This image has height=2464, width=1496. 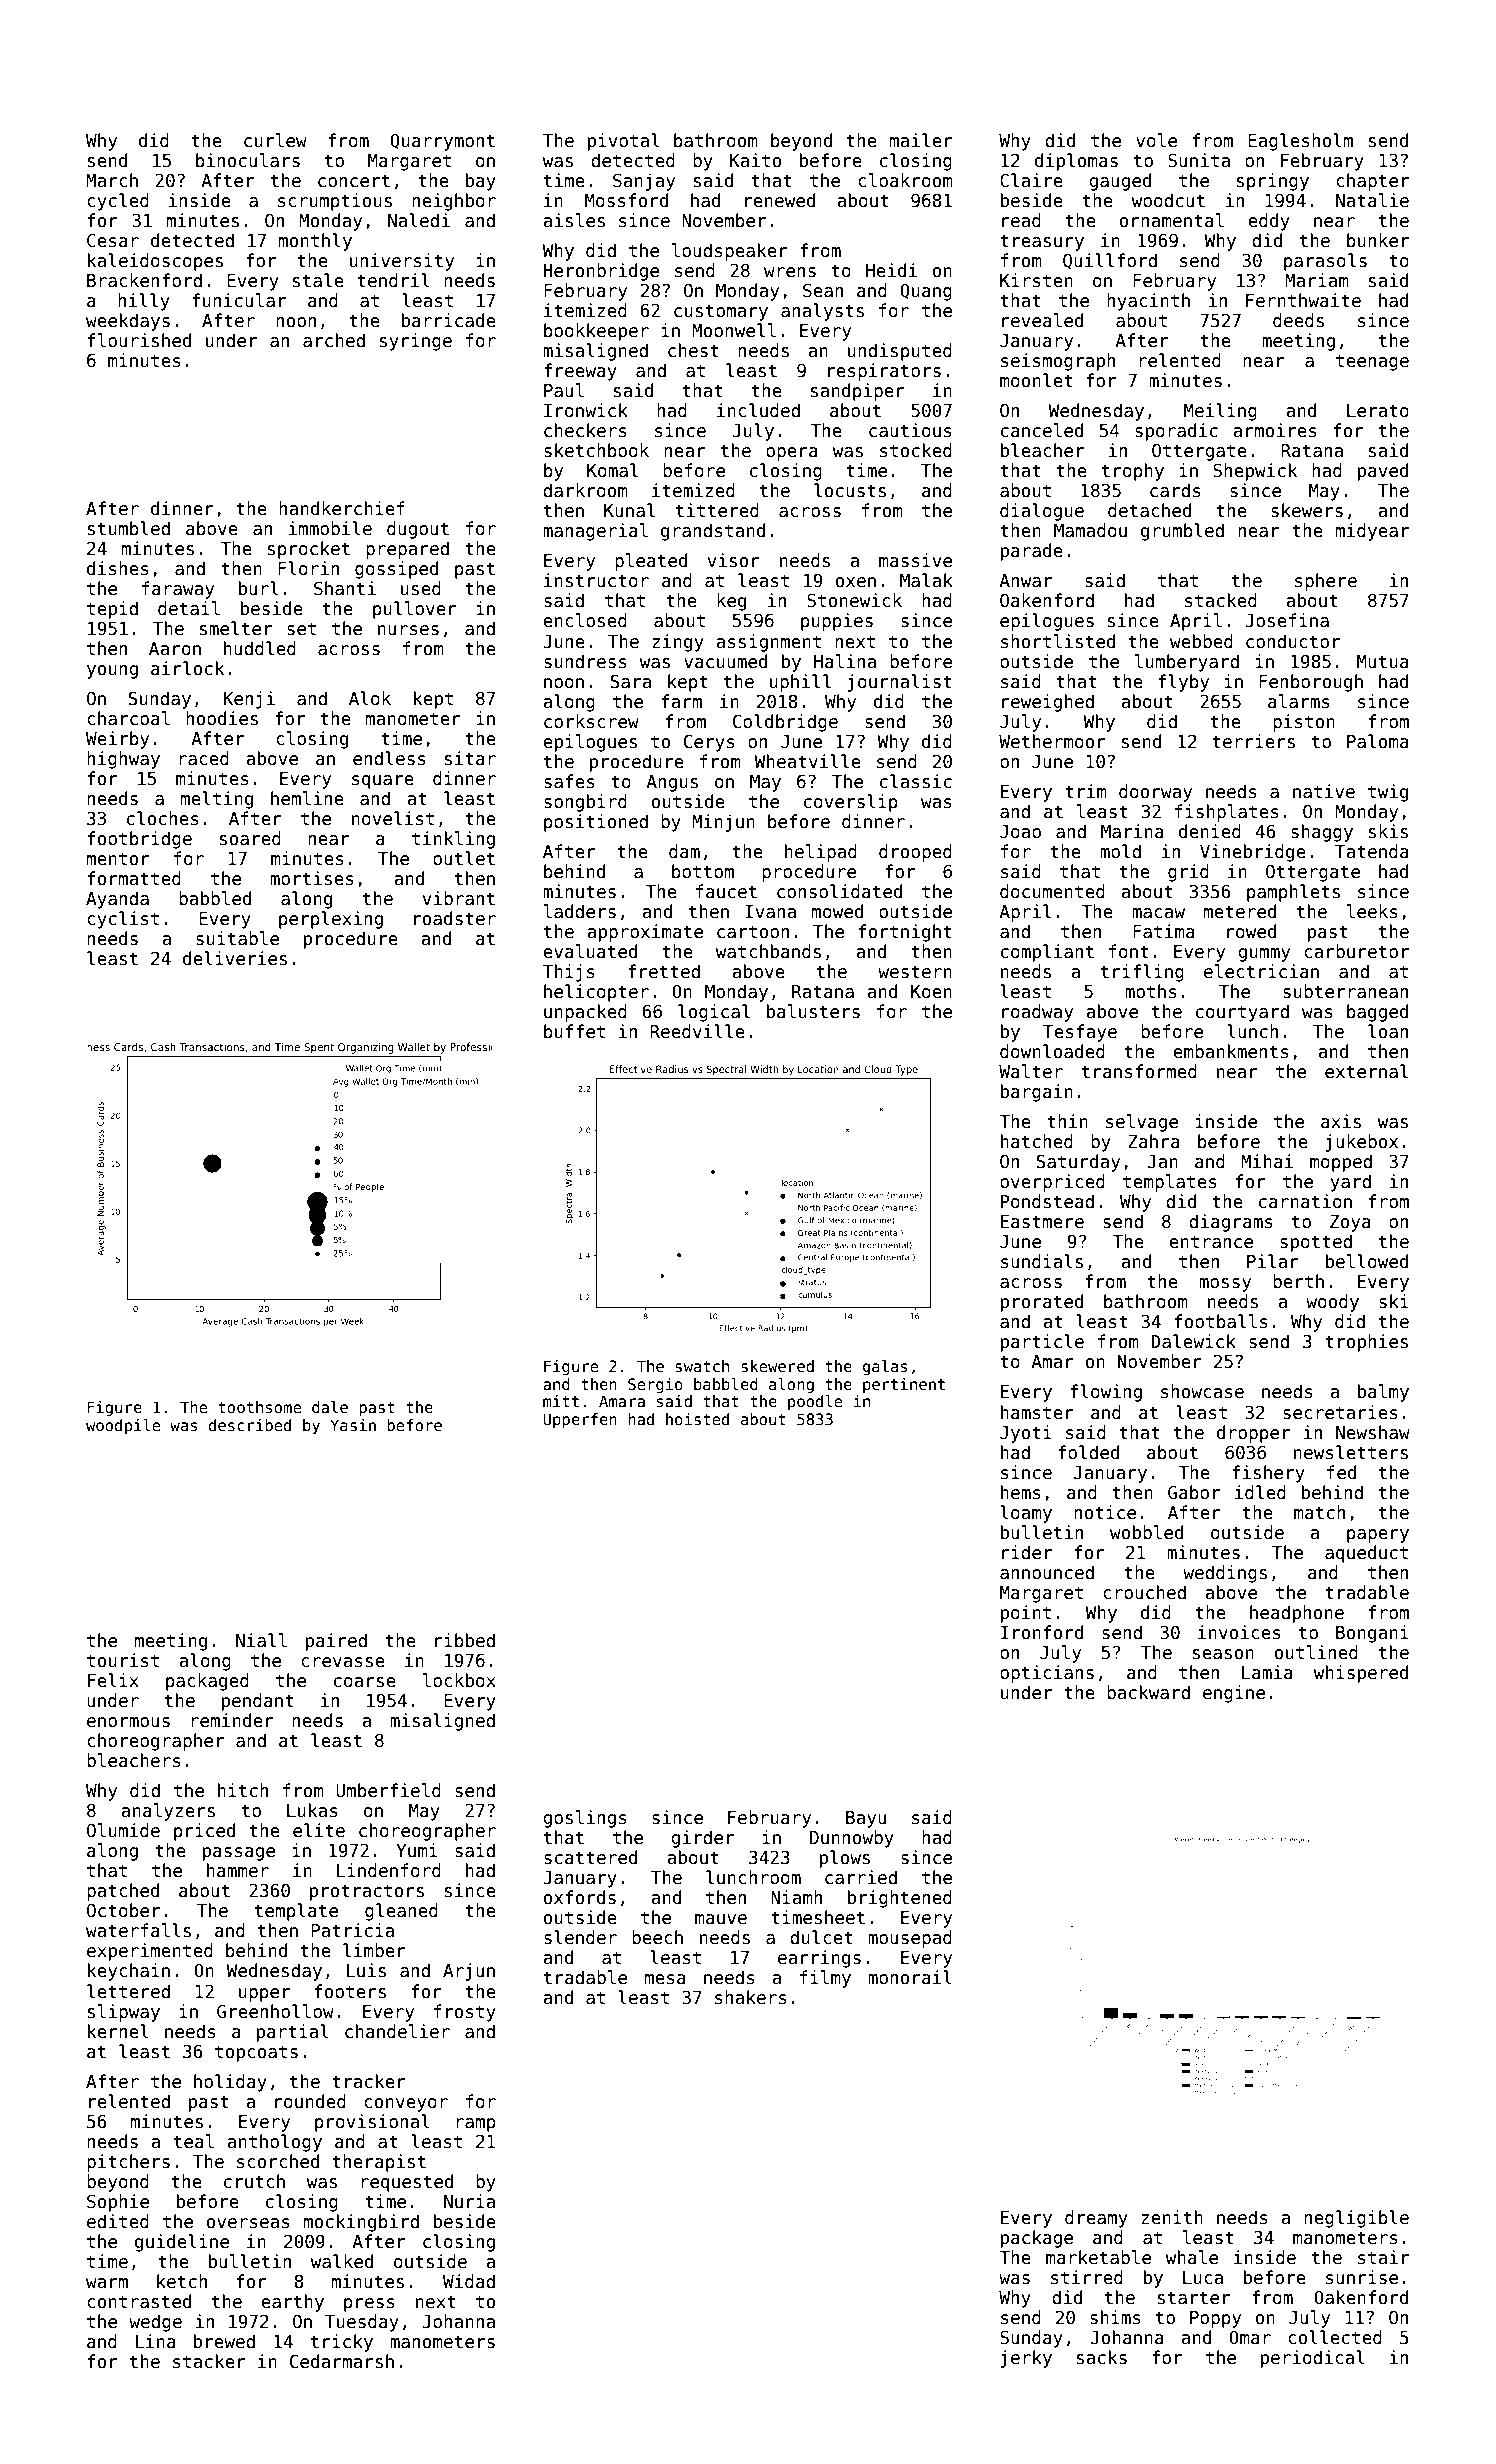 I want to click on Malak, so click(x=926, y=580).
